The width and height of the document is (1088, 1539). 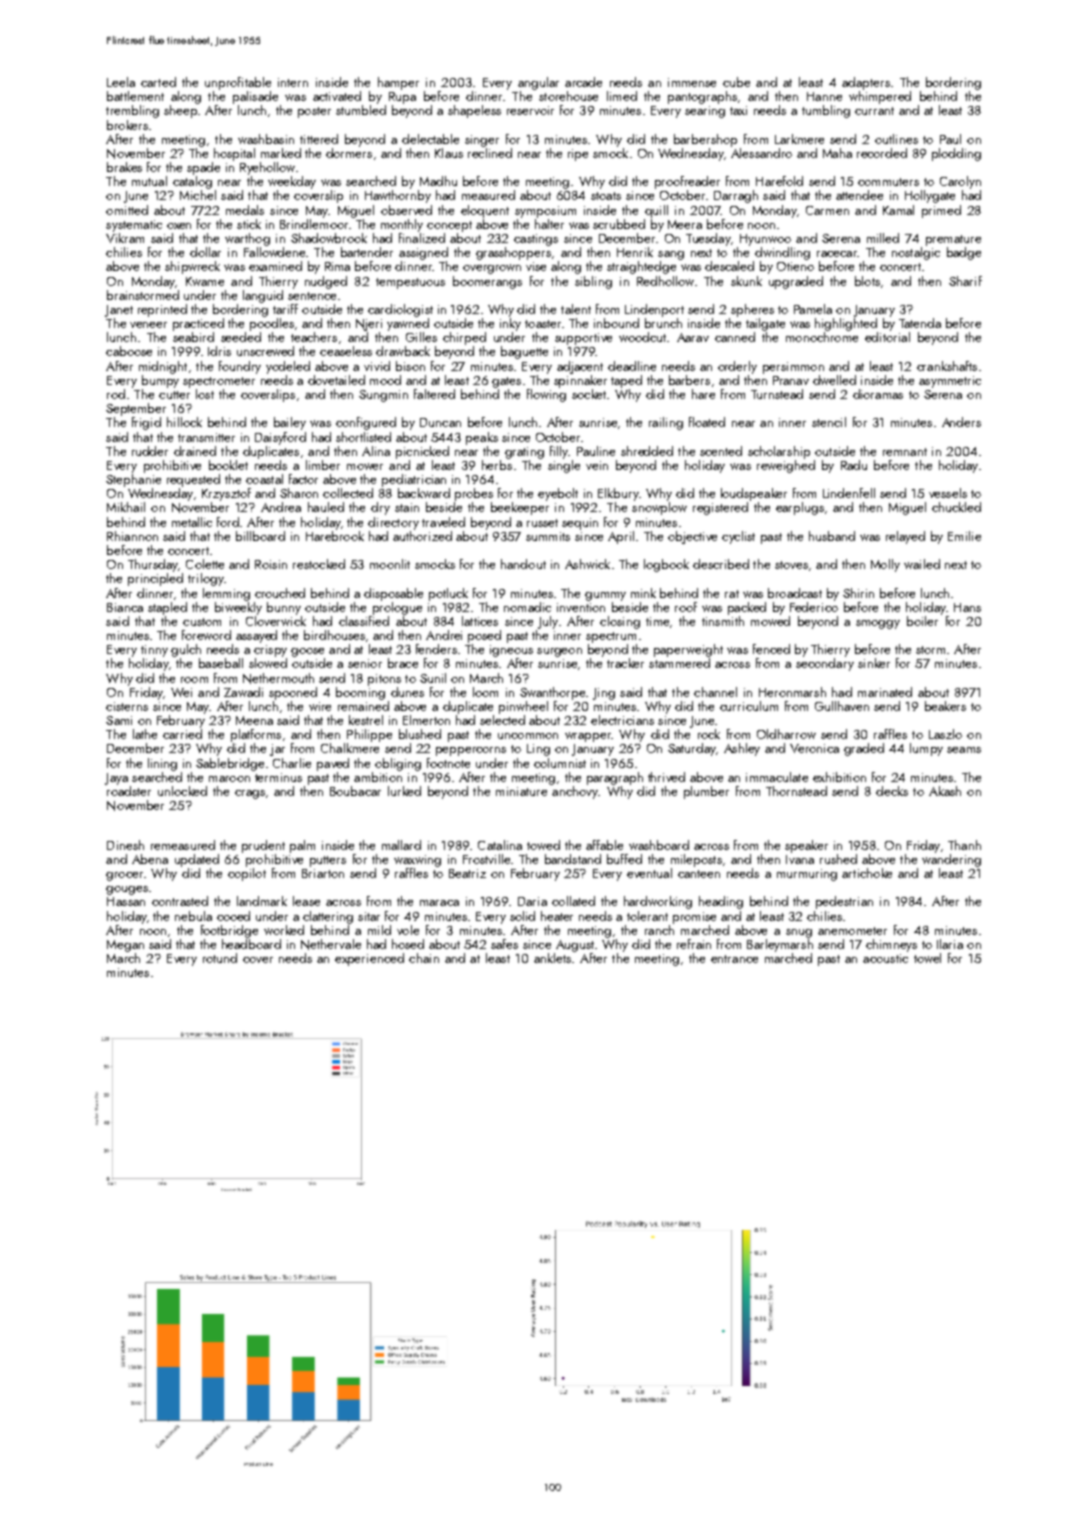 What do you see at coordinates (867, 281) in the document?
I see `blots` at bounding box center [867, 281].
